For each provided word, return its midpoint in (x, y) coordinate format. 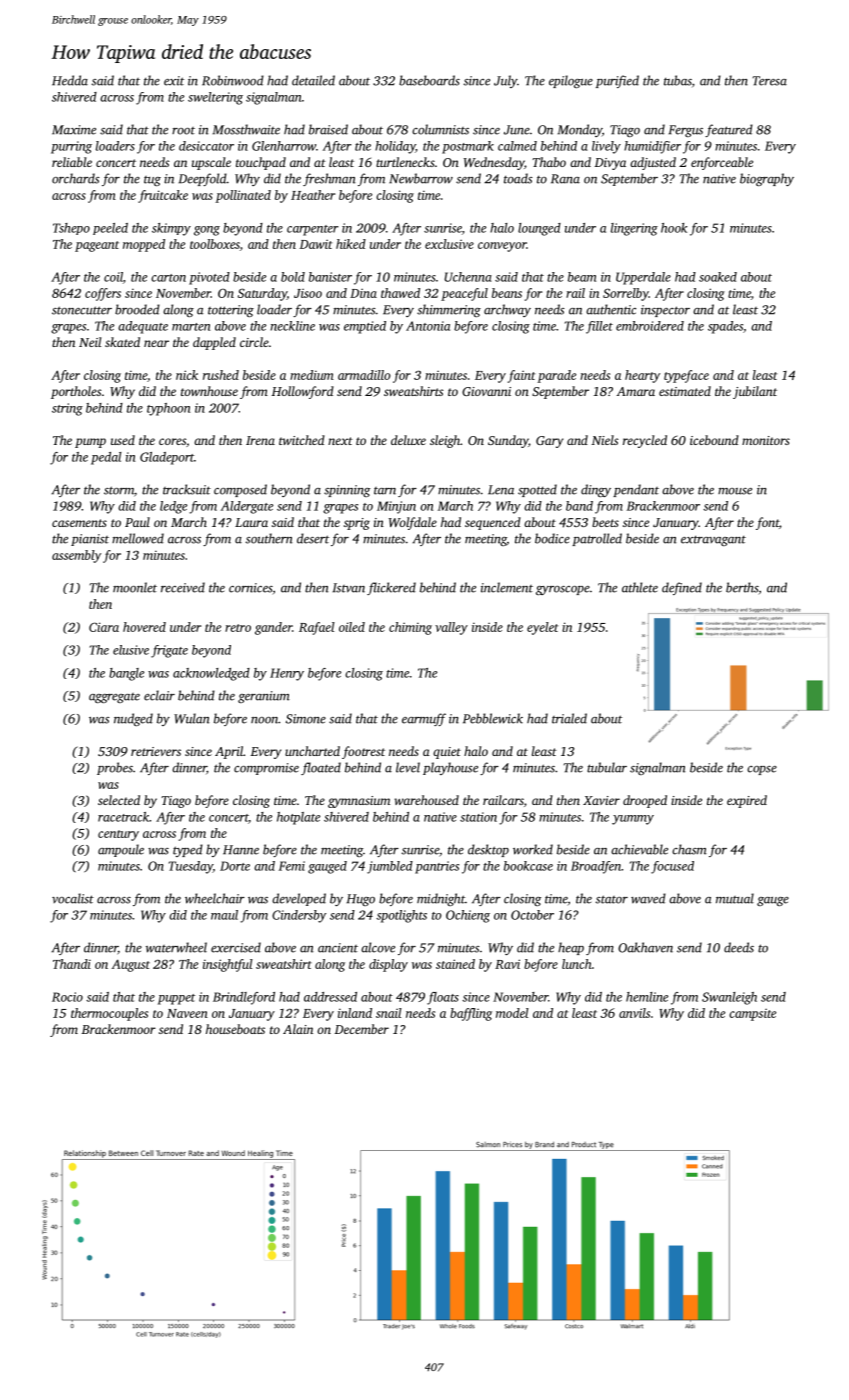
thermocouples (109, 1014)
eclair (159, 695)
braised (328, 129)
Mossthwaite (246, 129)
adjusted (653, 163)
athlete (640, 587)
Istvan (349, 588)
